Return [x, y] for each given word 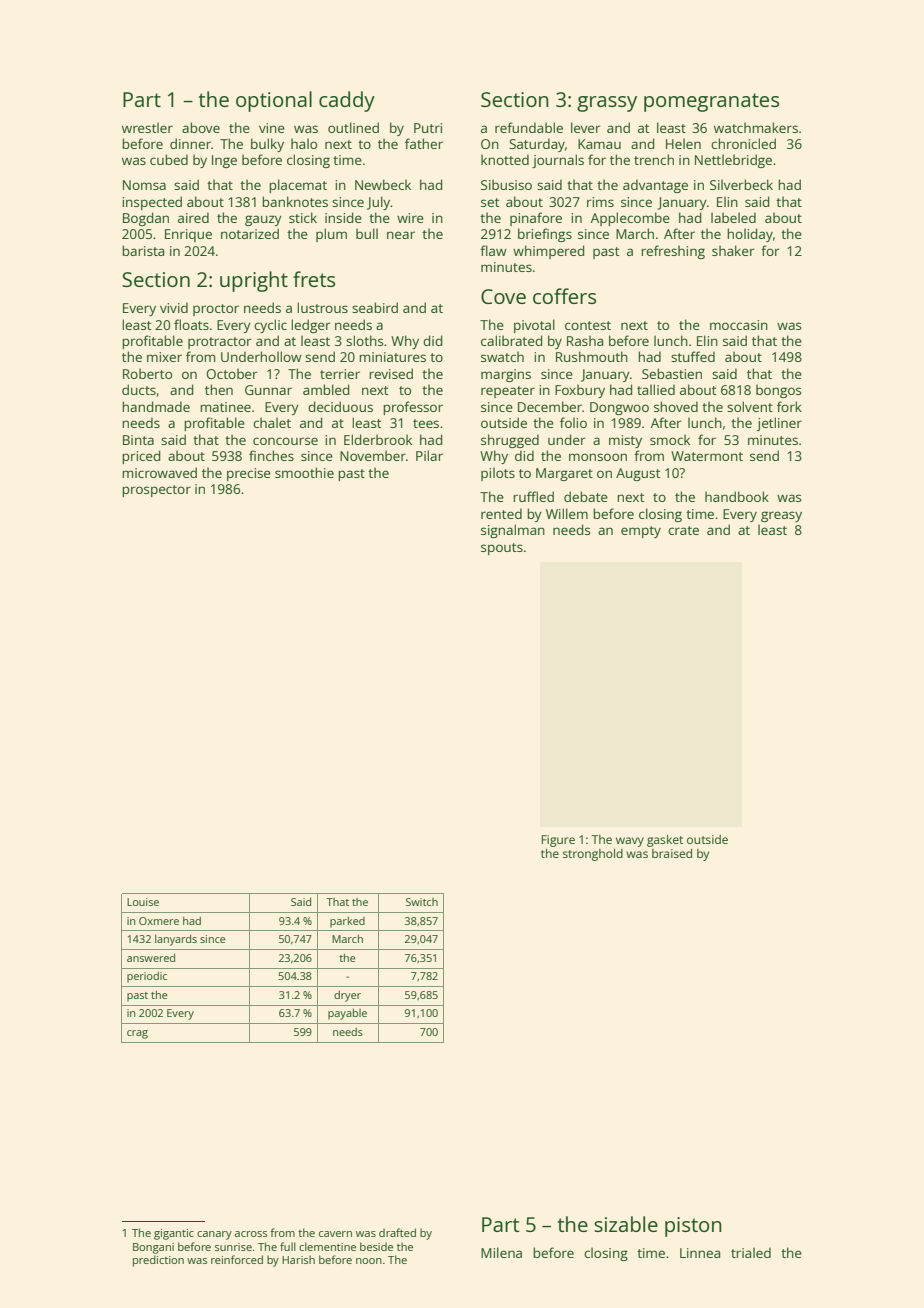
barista [143, 250]
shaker [733, 250]
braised [672, 853]
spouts [502, 549]
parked [347, 922]
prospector [156, 491]
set [490, 202]
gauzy [263, 220]
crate [683, 530]
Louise [143, 902]
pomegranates [711, 102]
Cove [503, 296]
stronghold [593, 855]
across [251, 1234]
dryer [347, 996]
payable [347, 1014]
